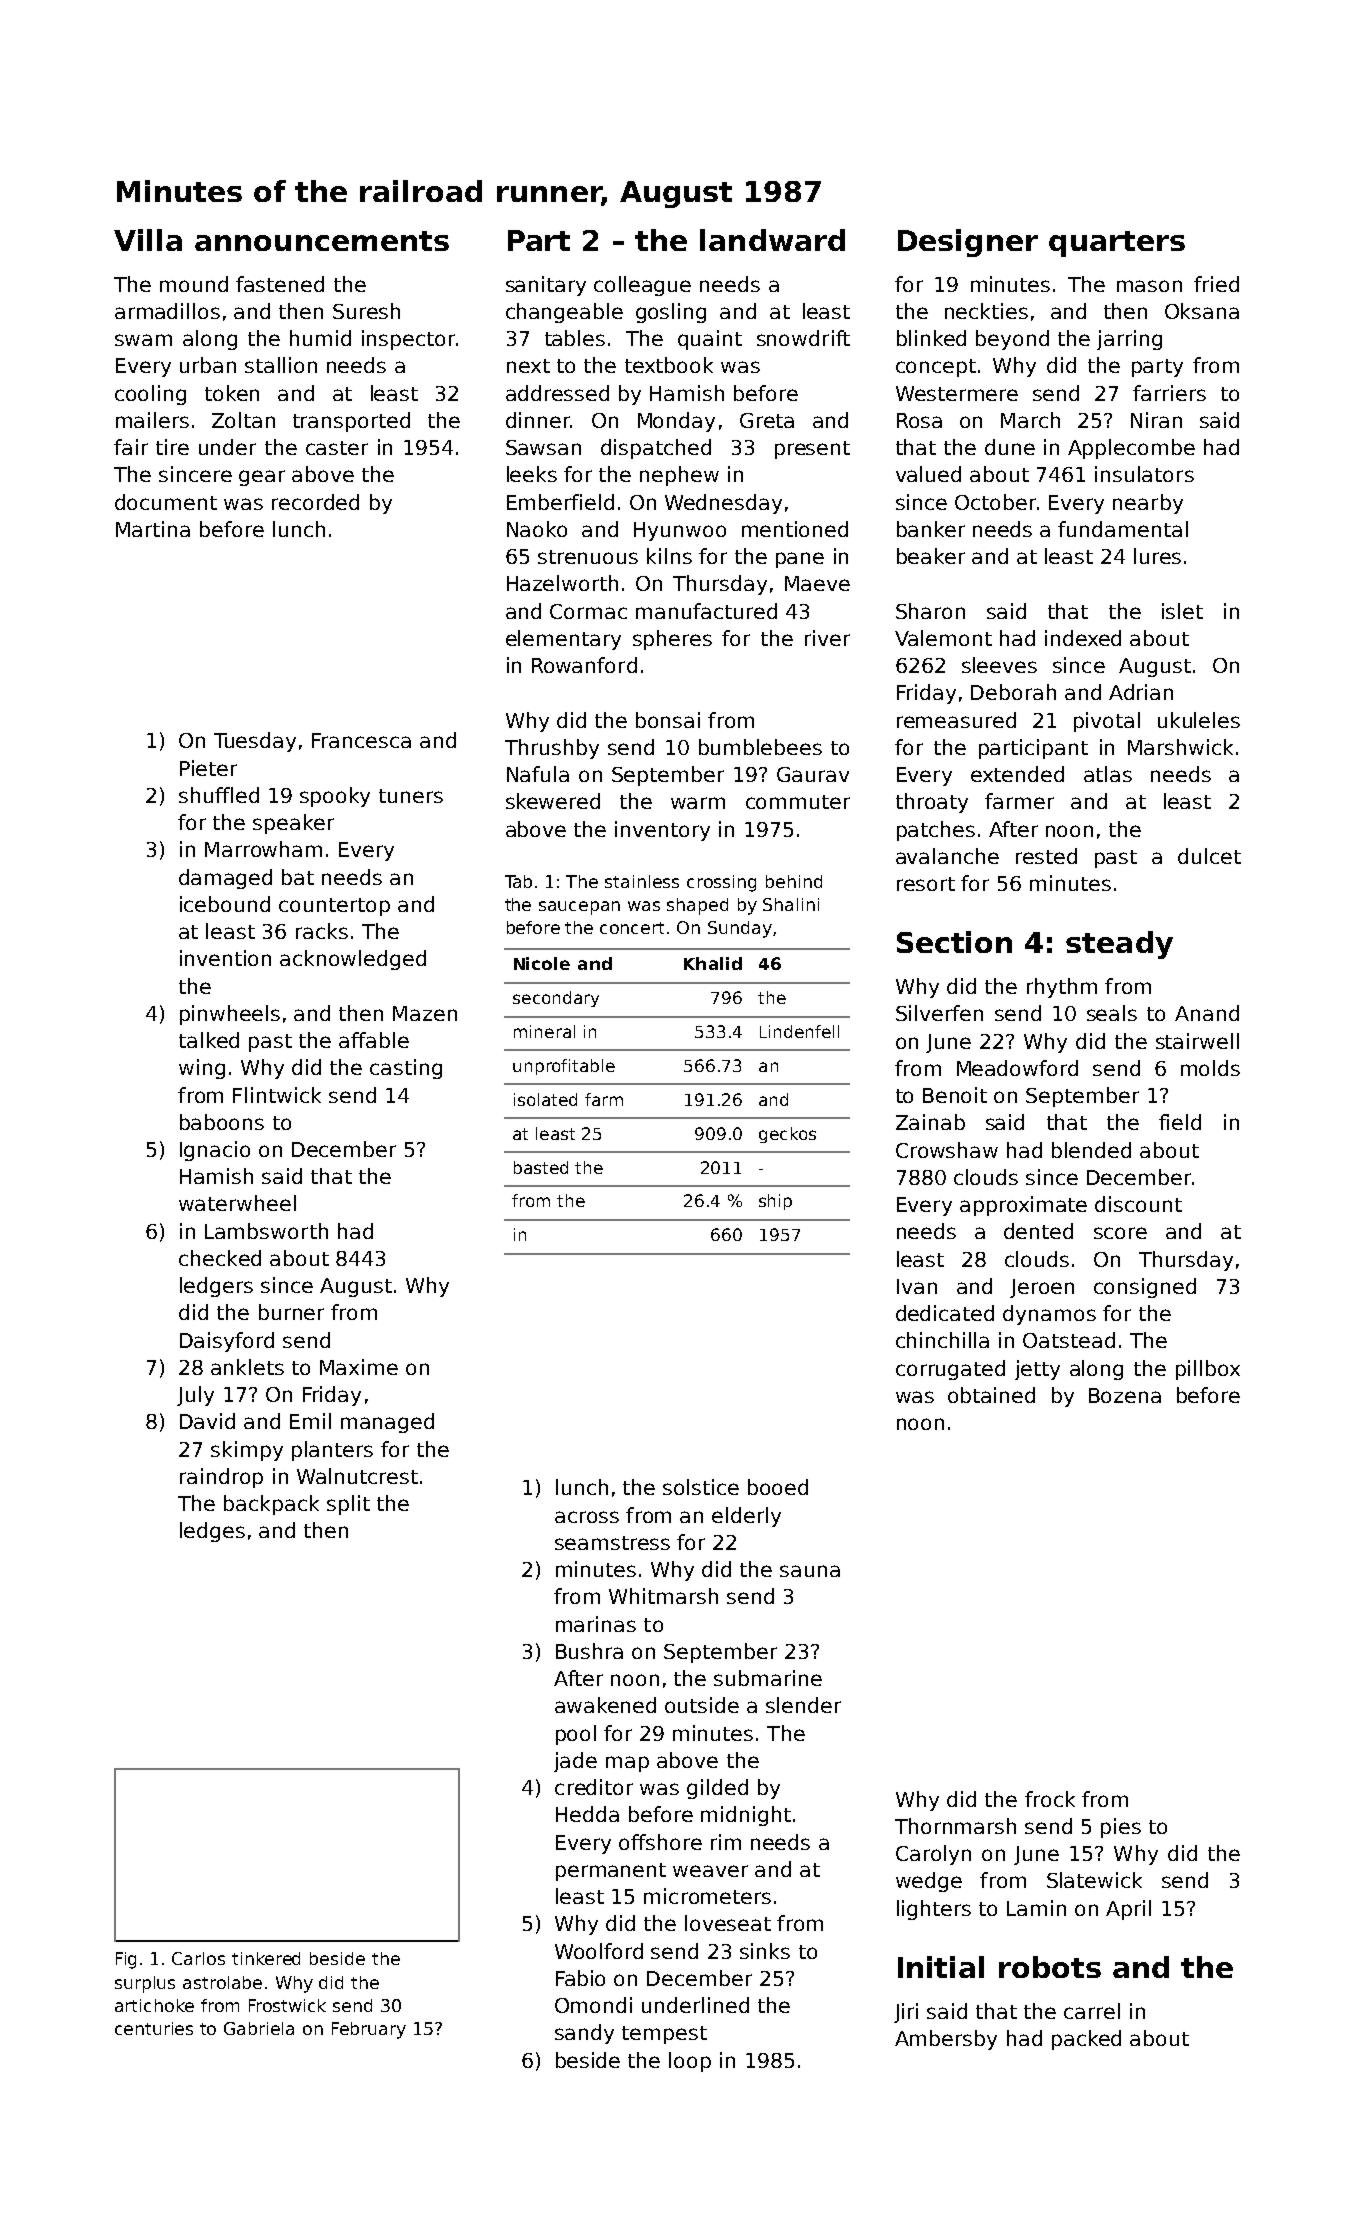 The width and height of the screenshot is (1355, 2232). Describe the element at coordinates (148, 240) in the screenshot. I see `Villa` at that location.
